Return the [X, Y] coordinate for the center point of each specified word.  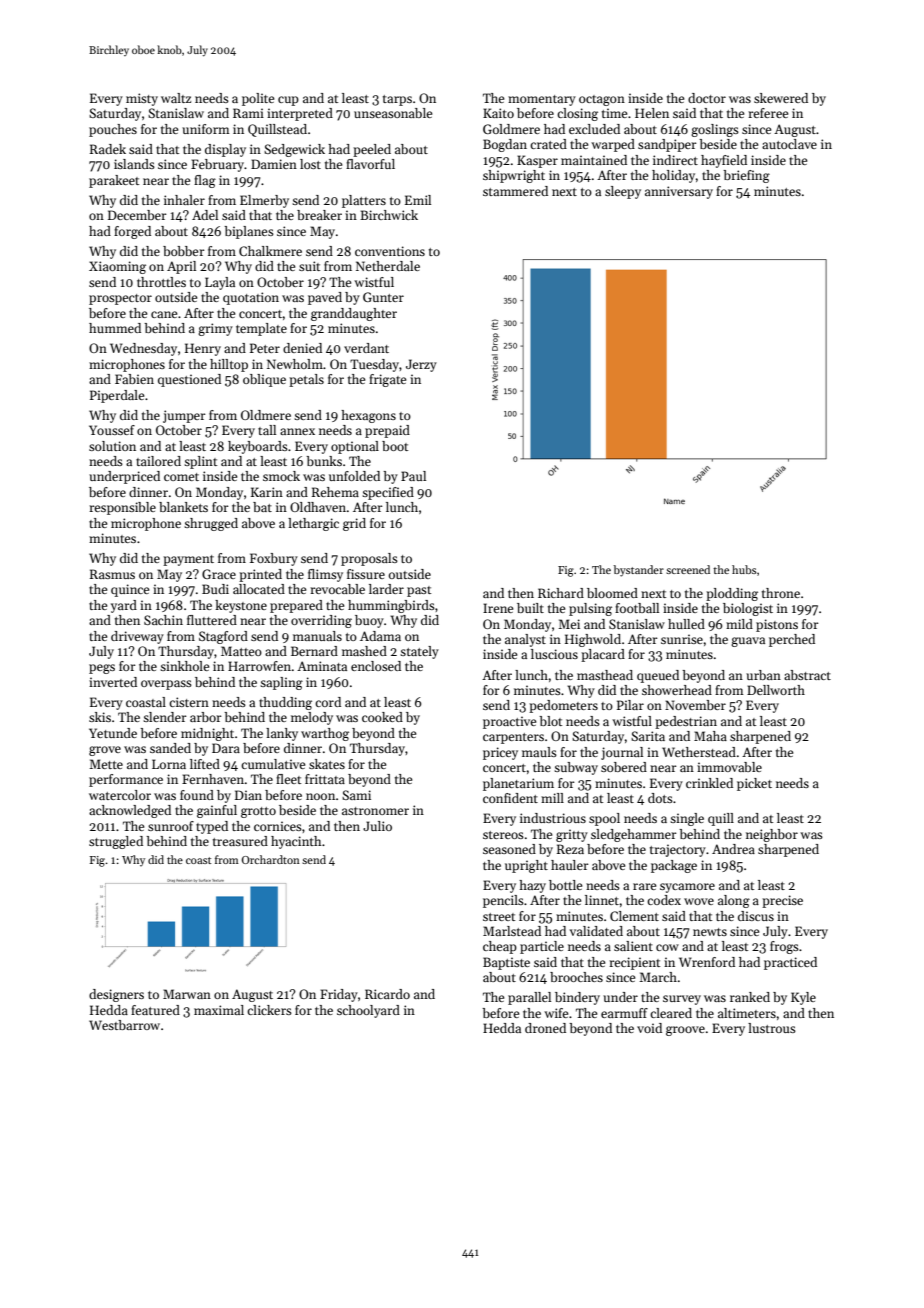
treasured [240, 841]
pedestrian [686, 722]
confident [510, 798]
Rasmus [112, 574]
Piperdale [117, 396]
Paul [413, 476]
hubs [744, 569]
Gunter [383, 297]
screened [688, 569]
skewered [781, 98]
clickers [269, 1010]
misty [142, 99]
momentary [542, 100]
